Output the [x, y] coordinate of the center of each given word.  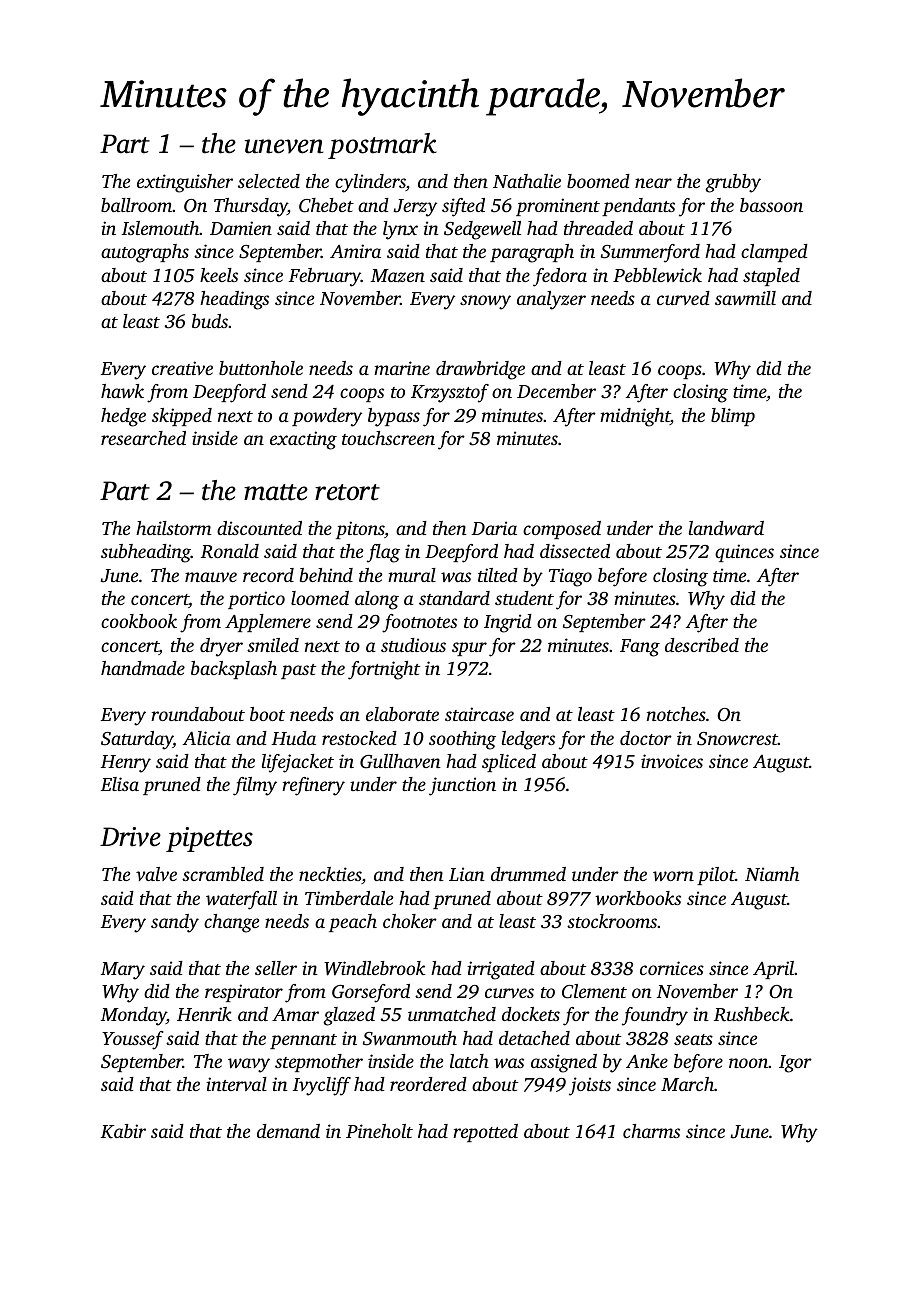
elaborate [402, 714]
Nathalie [527, 181]
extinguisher [185, 183]
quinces [744, 553]
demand [288, 1131]
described [702, 645]
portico [256, 600]
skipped [182, 417]
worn [673, 876]
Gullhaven [400, 761]
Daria [494, 528]
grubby [733, 183]
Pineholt [379, 1131]
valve [156, 874]
